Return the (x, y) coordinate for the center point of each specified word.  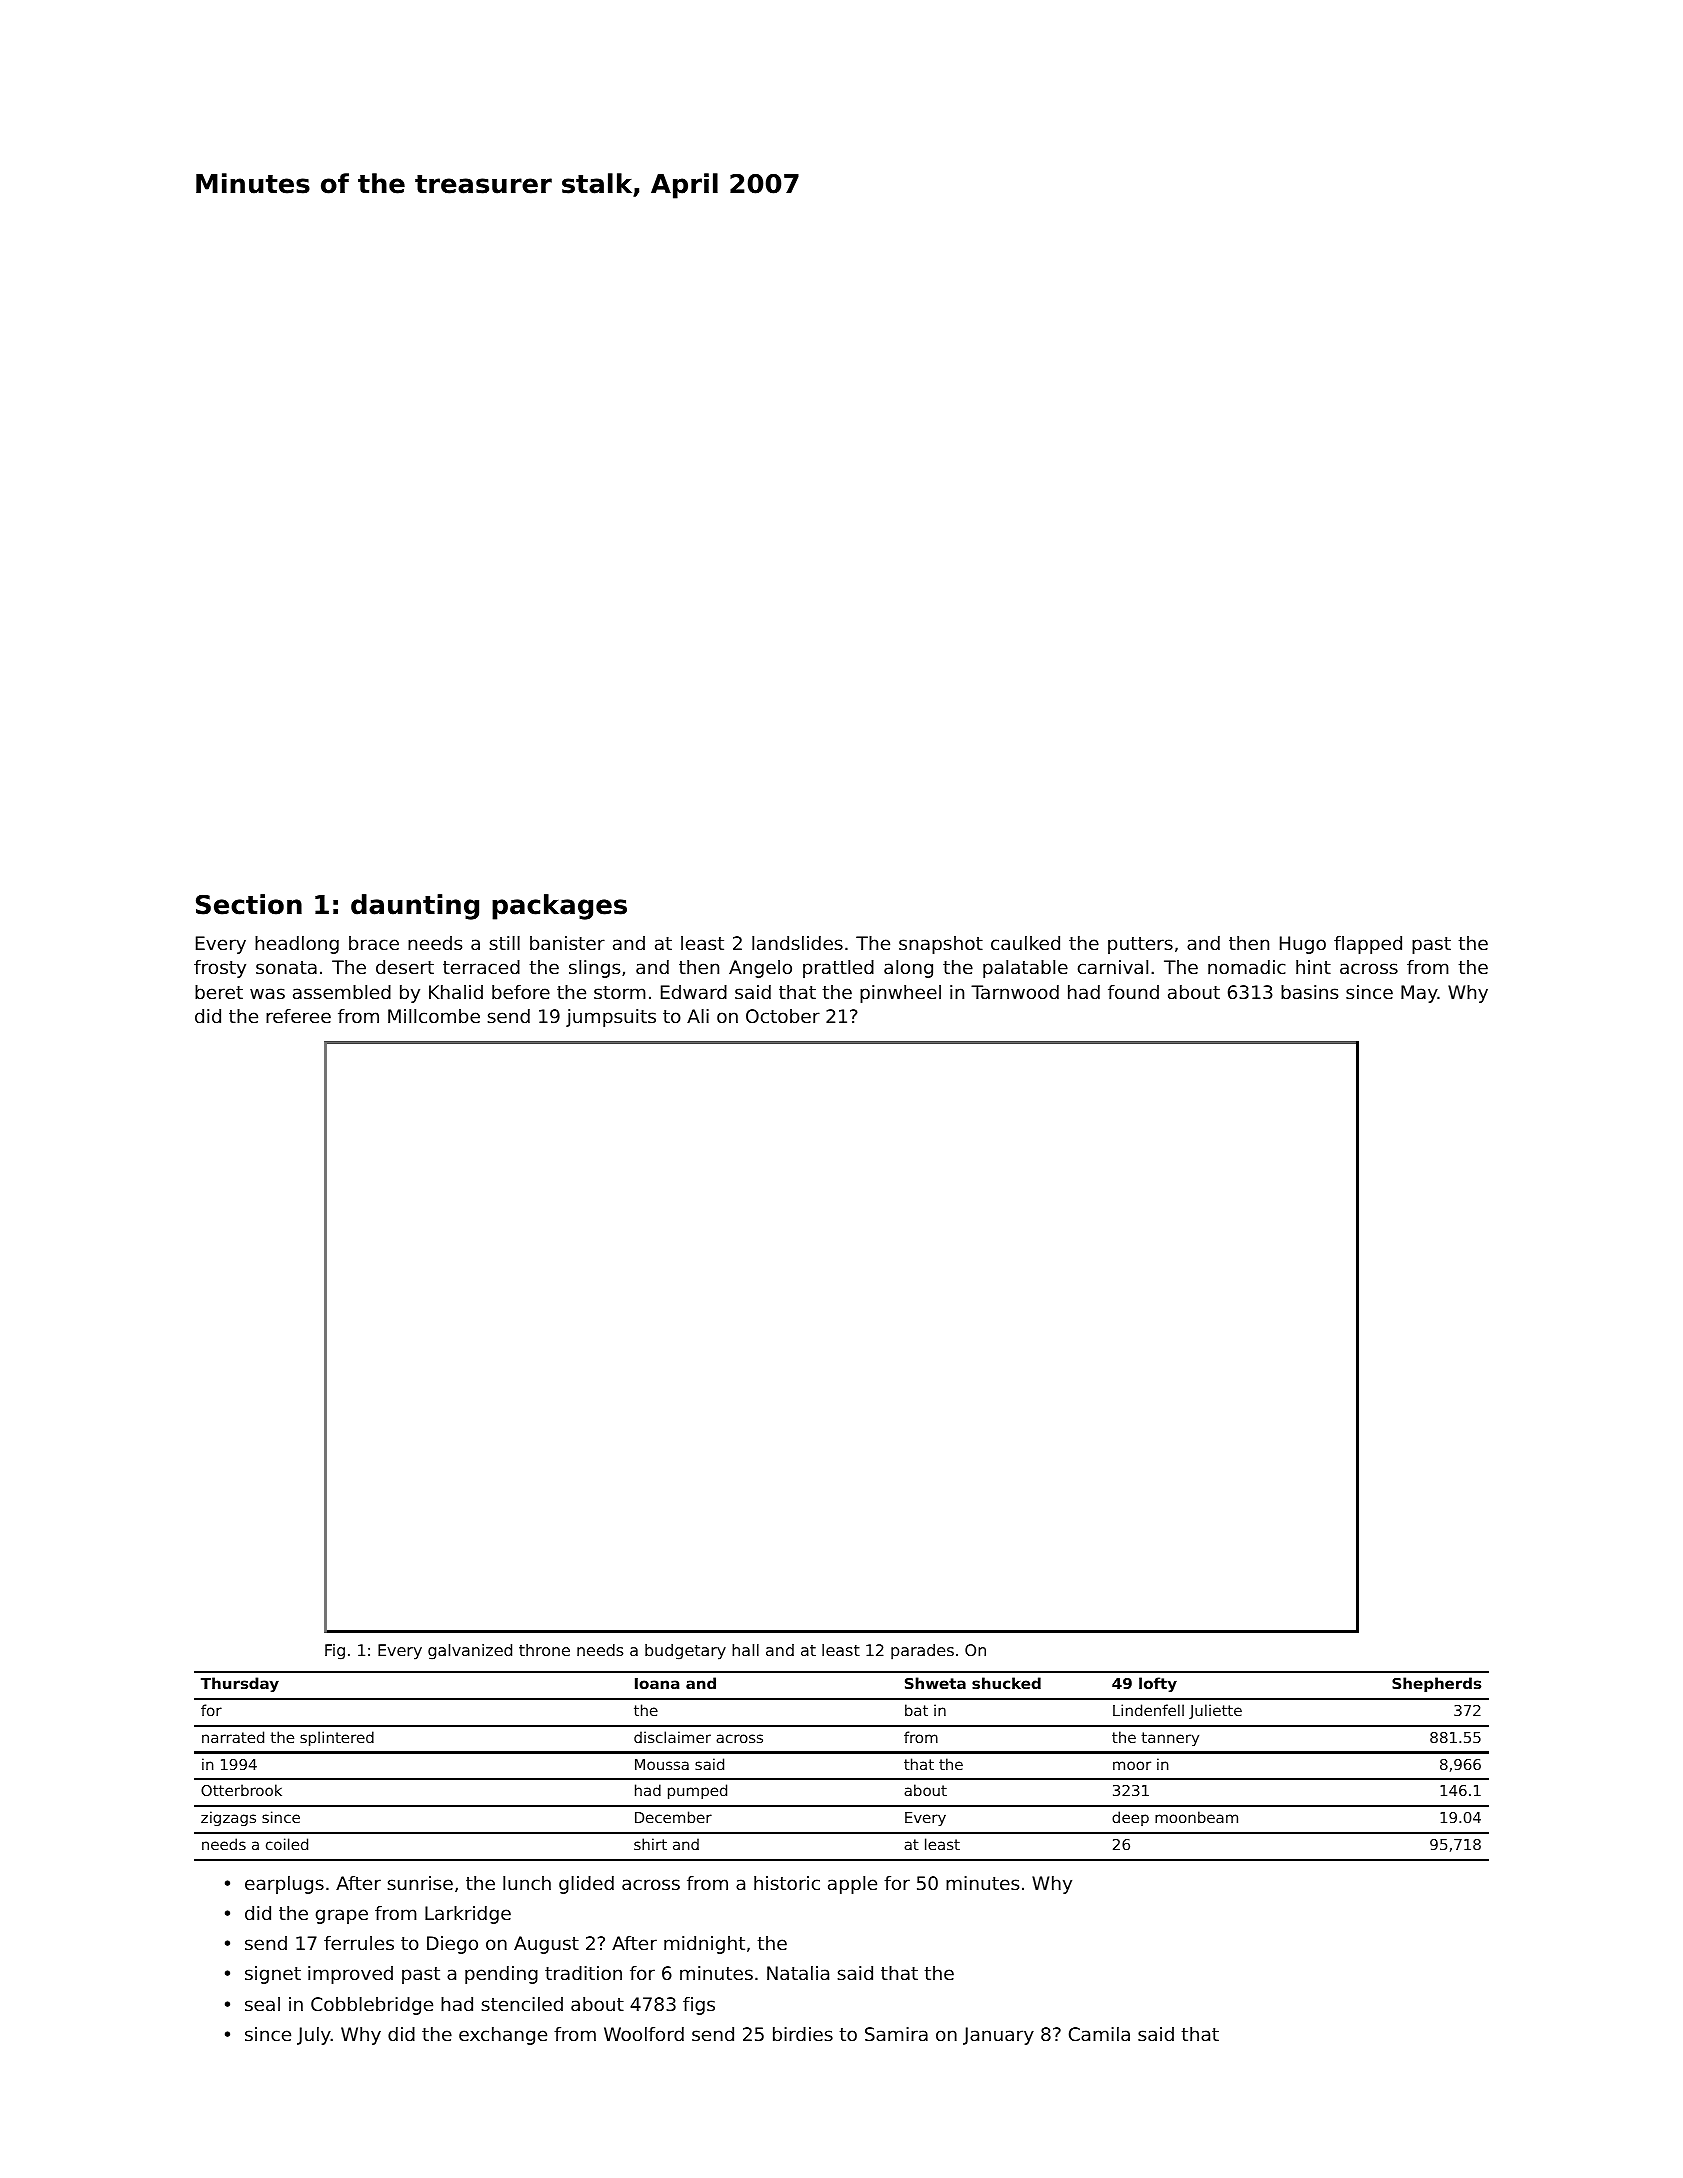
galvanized (470, 1652)
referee (298, 1016)
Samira (896, 2034)
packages (559, 907)
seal (262, 2004)
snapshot (941, 945)
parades (922, 1652)
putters (1140, 945)
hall (745, 1650)
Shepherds (1436, 1684)
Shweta (935, 1683)
